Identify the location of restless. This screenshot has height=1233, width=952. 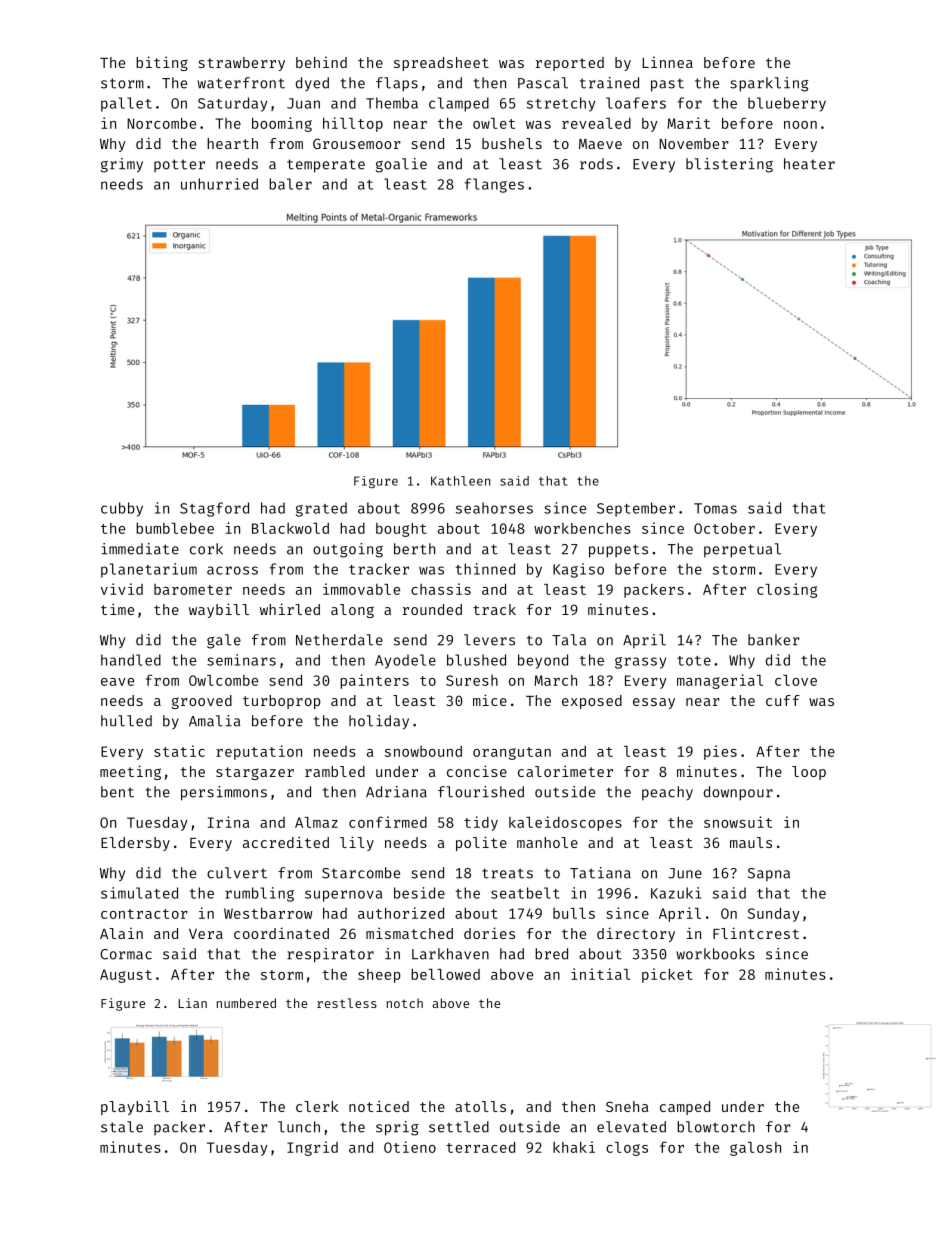
(347, 1003).
